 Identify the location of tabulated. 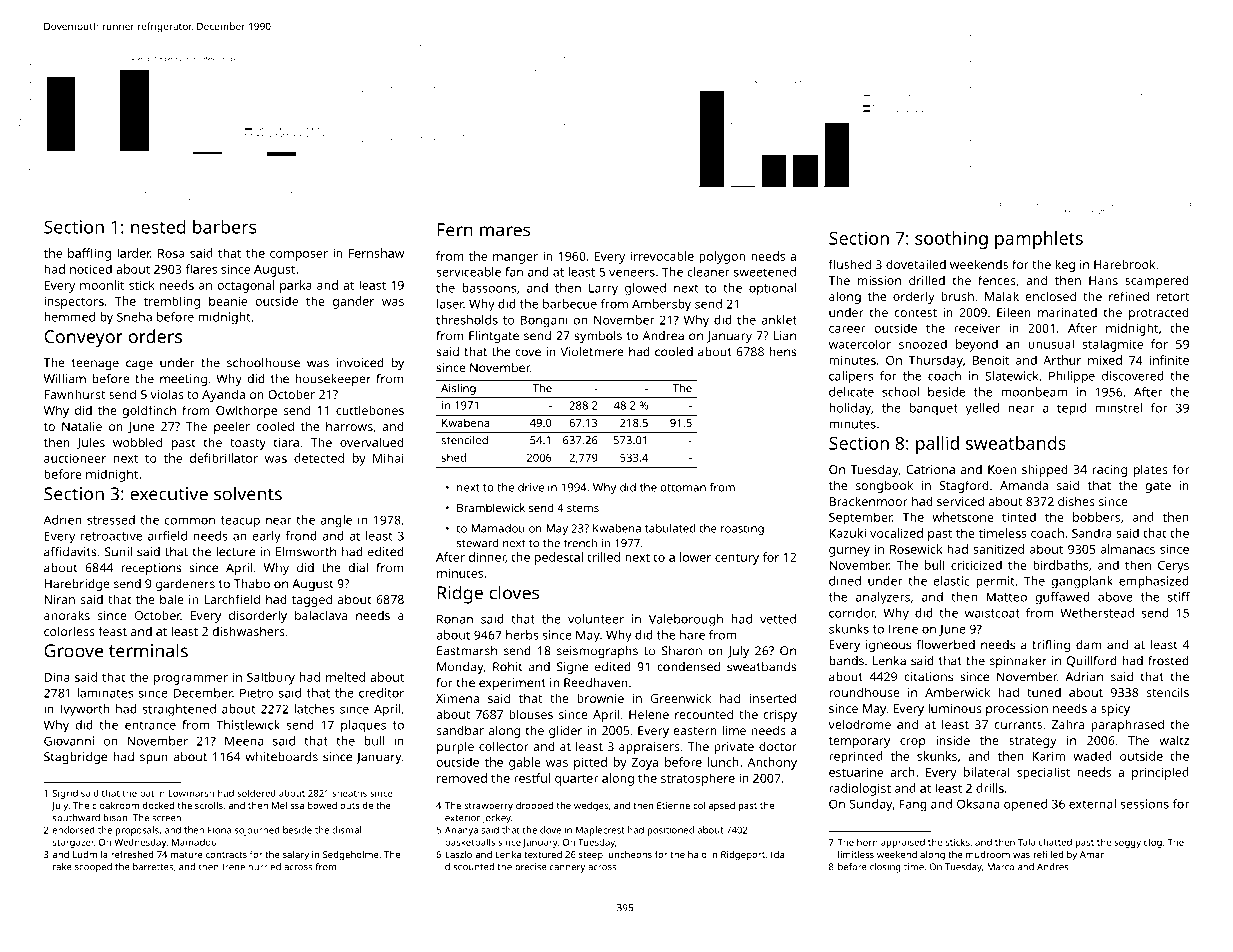
(670, 528).
